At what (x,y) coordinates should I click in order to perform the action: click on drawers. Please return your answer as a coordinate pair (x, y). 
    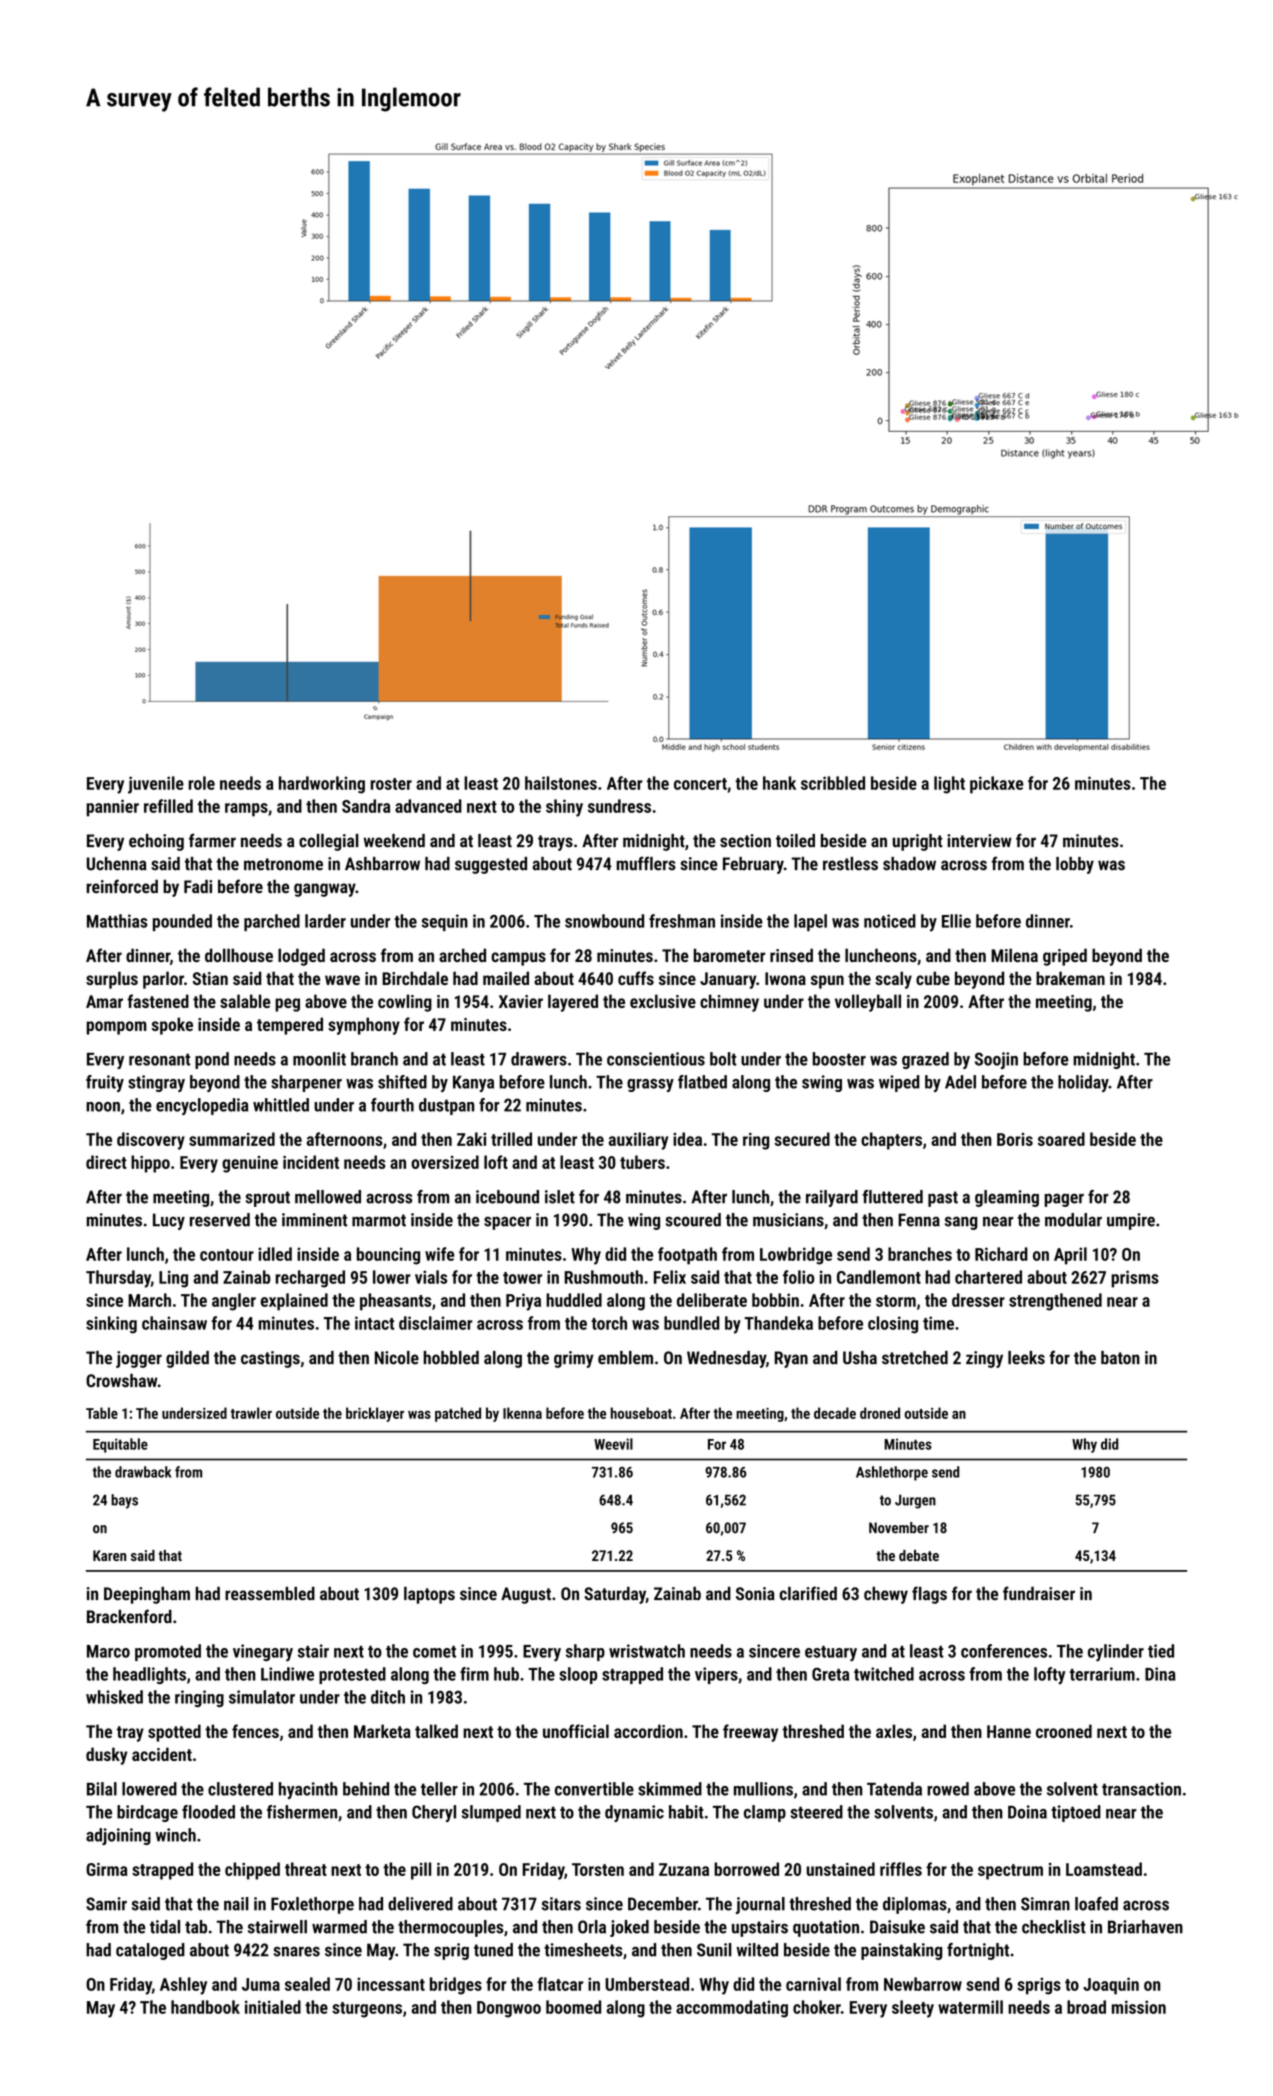
    Looking at the image, I should click on (539, 1059).
